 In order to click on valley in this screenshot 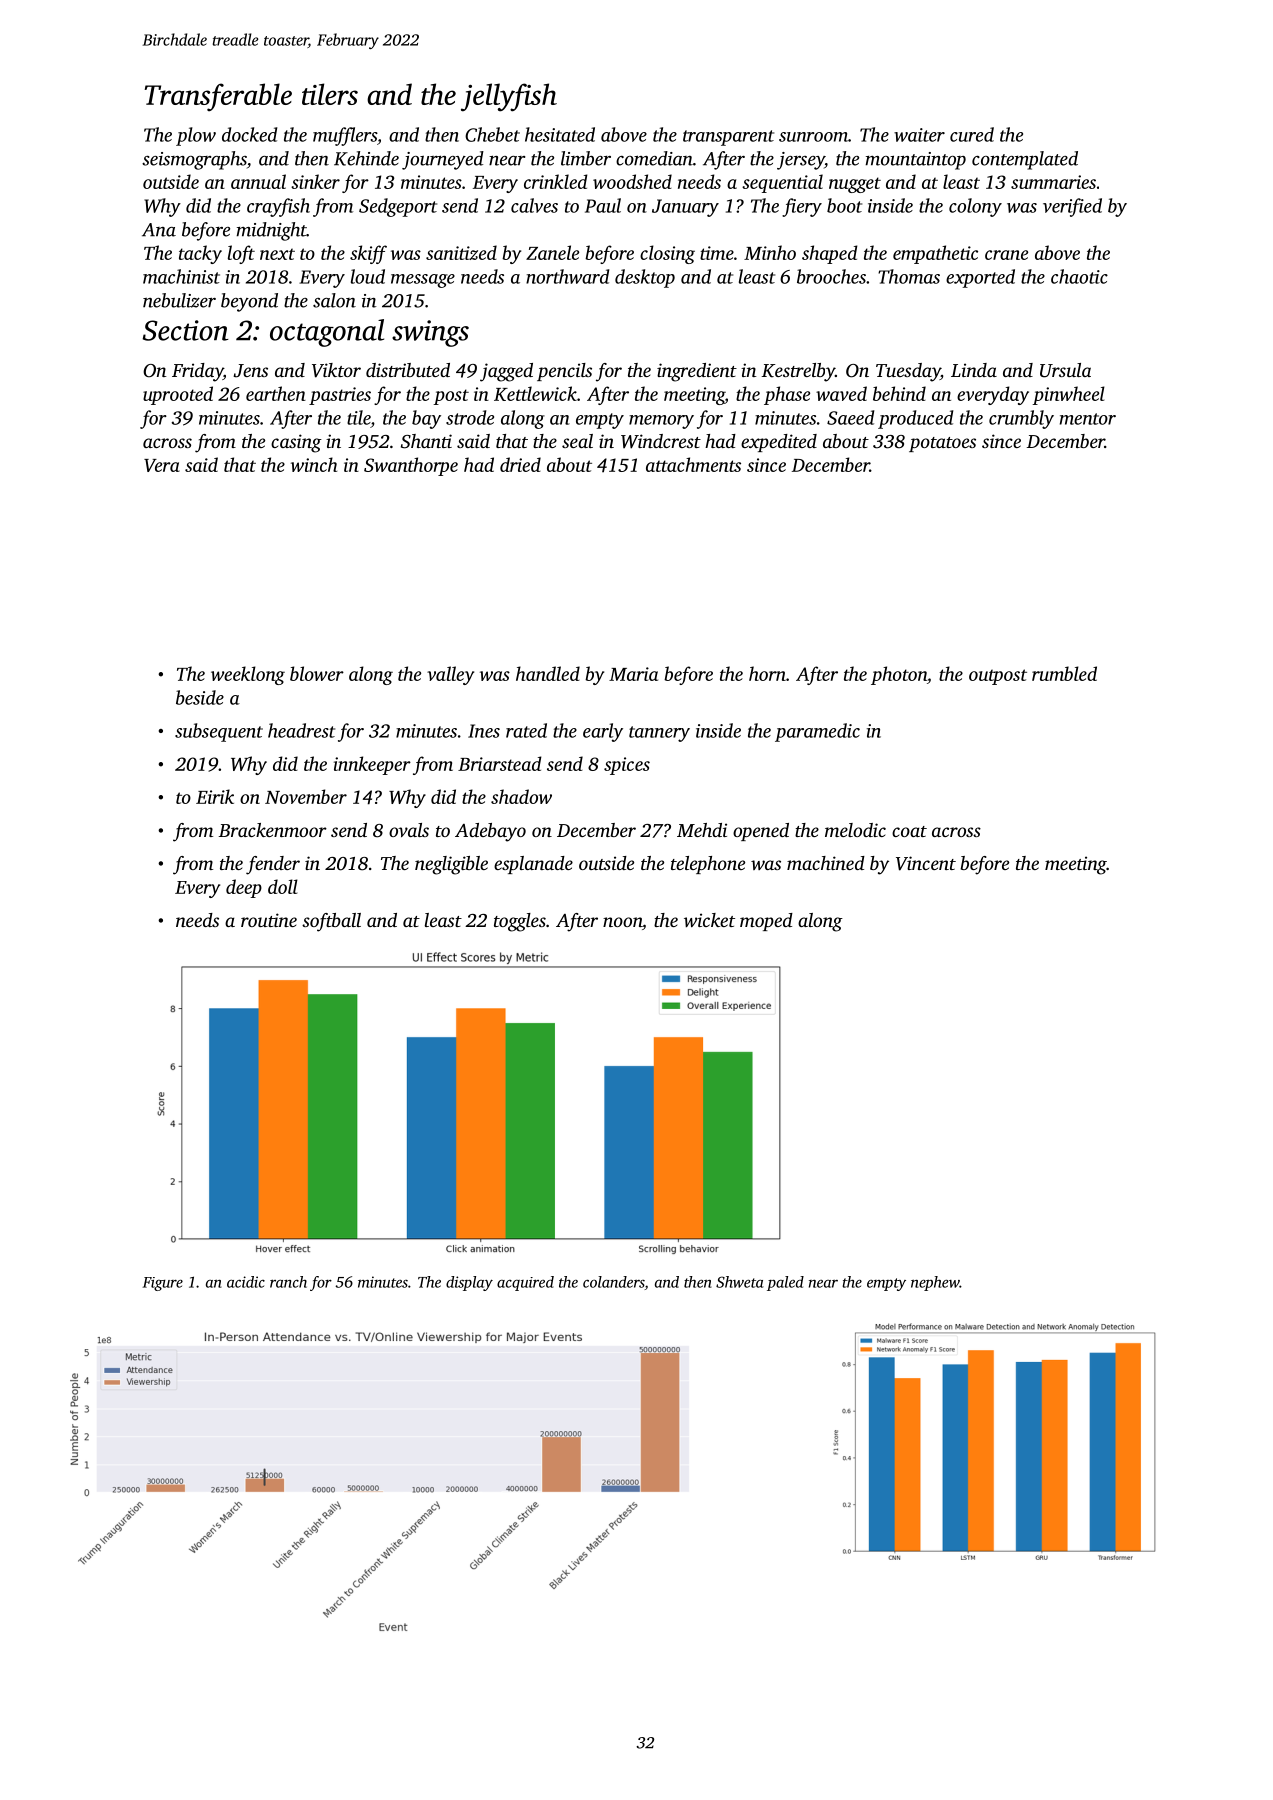, I will do `click(450, 675)`.
